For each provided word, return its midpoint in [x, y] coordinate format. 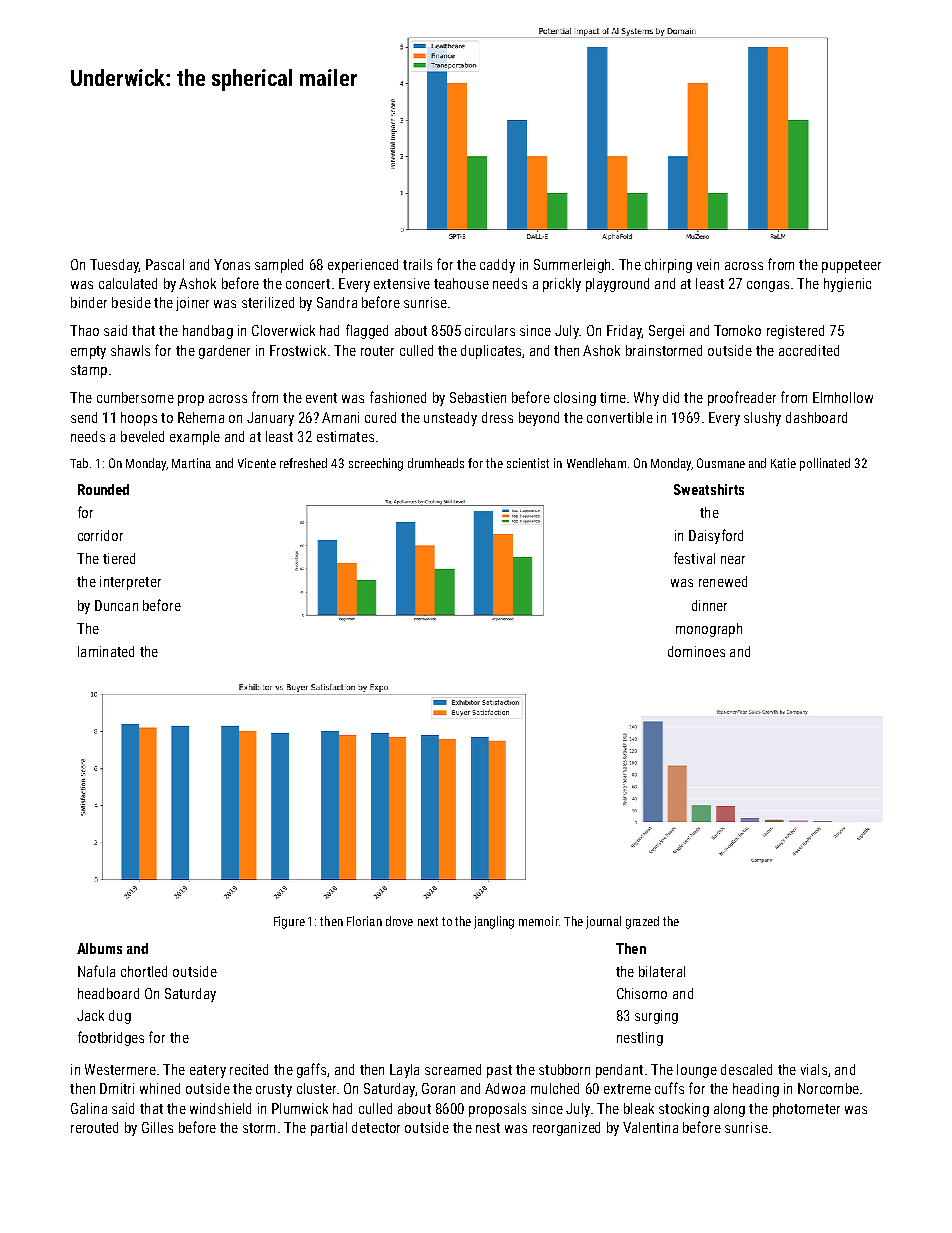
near [733, 560]
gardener [224, 352]
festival [694, 558]
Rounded [103, 489]
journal [603, 922]
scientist [528, 463]
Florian [364, 921]
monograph [709, 630]
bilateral [662, 971]
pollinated [825, 464]
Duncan [116, 605]
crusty [274, 1090]
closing [575, 399]
